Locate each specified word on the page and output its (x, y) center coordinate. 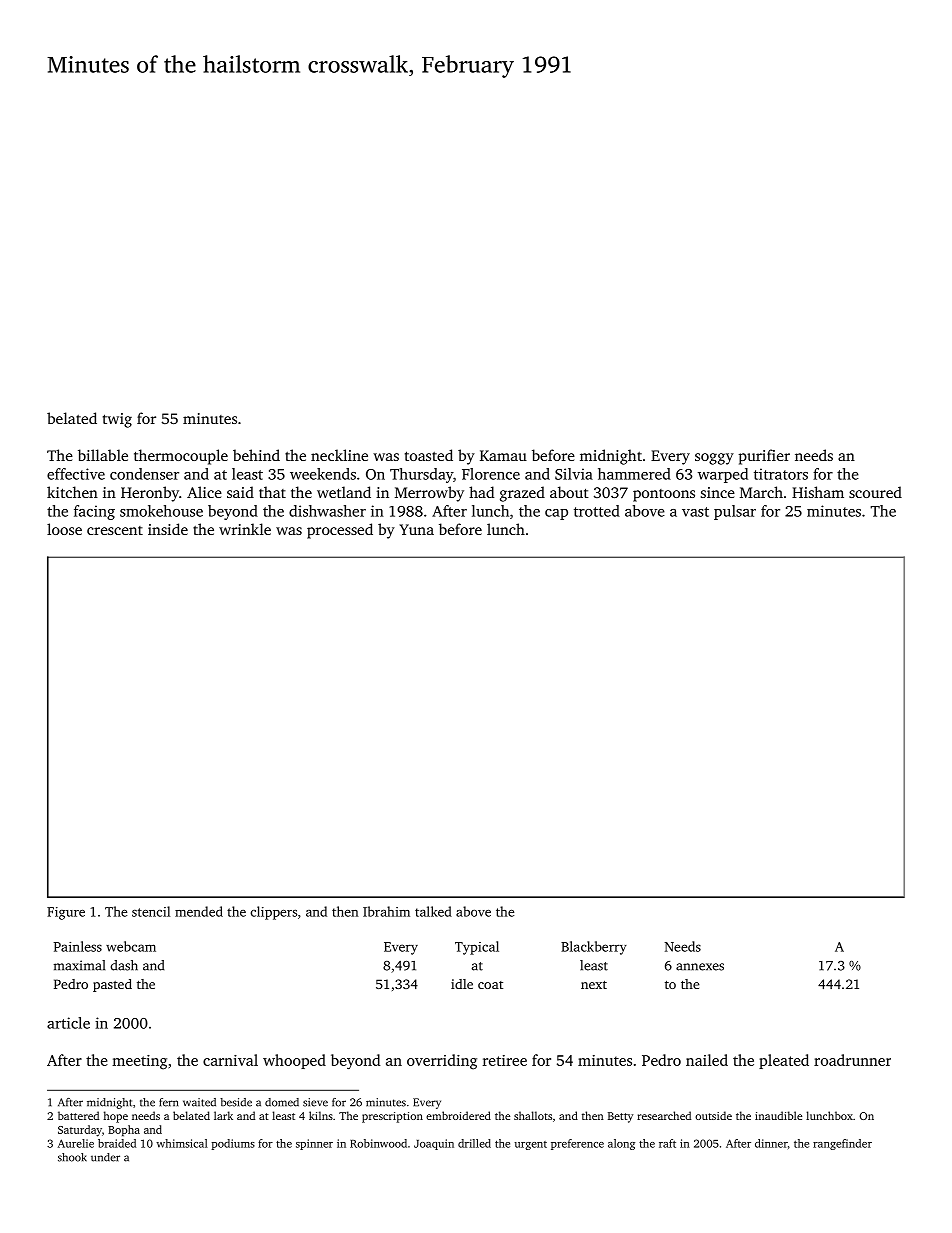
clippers (273, 913)
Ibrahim (386, 911)
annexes (700, 967)
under (105, 1157)
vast (695, 512)
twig (117, 420)
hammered (634, 474)
